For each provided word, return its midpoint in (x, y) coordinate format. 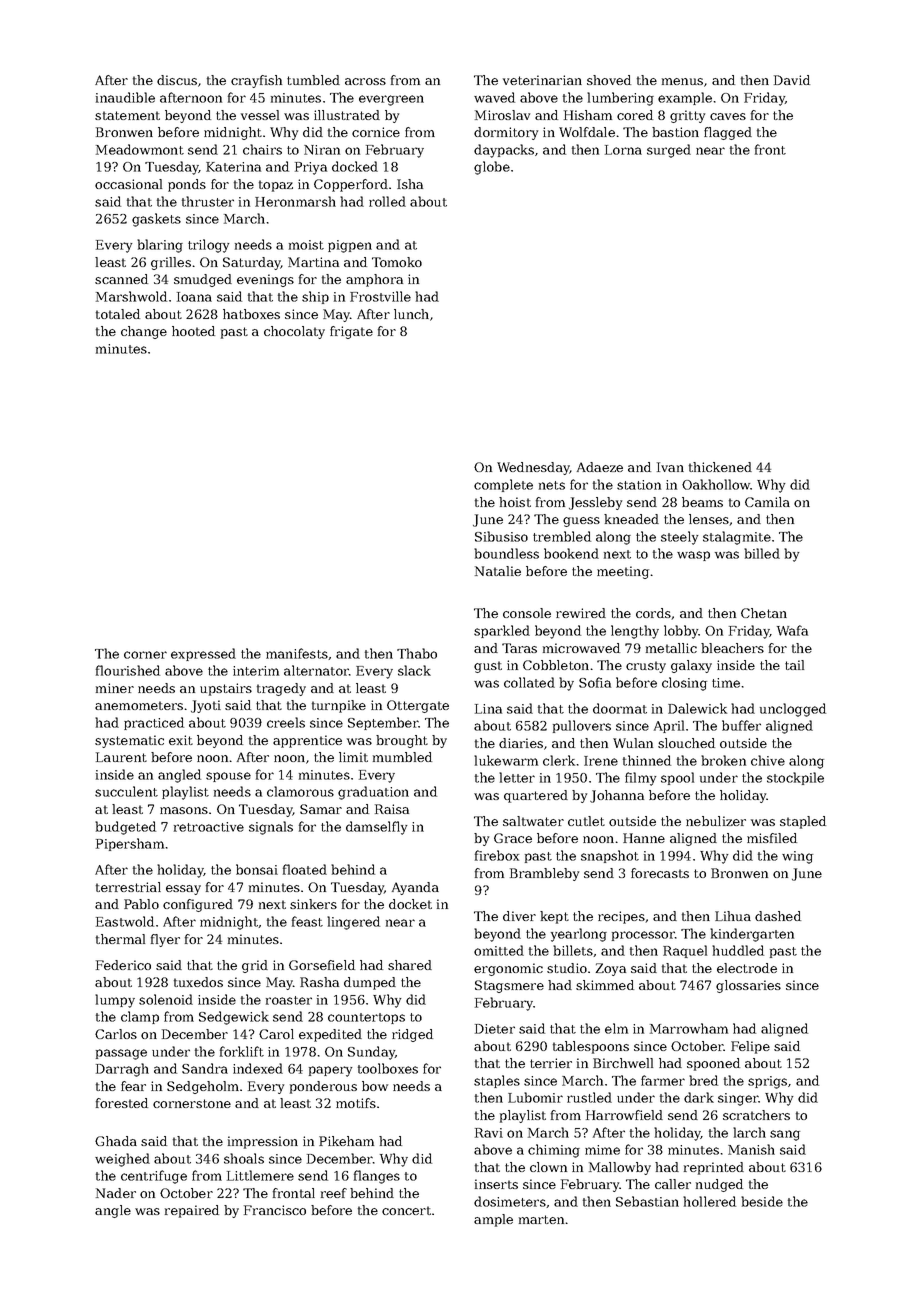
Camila (767, 502)
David (792, 80)
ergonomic (508, 969)
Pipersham (130, 844)
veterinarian (542, 80)
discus (177, 80)
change (144, 332)
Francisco (275, 1210)
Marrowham (689, 1028)
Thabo (417, 653)
